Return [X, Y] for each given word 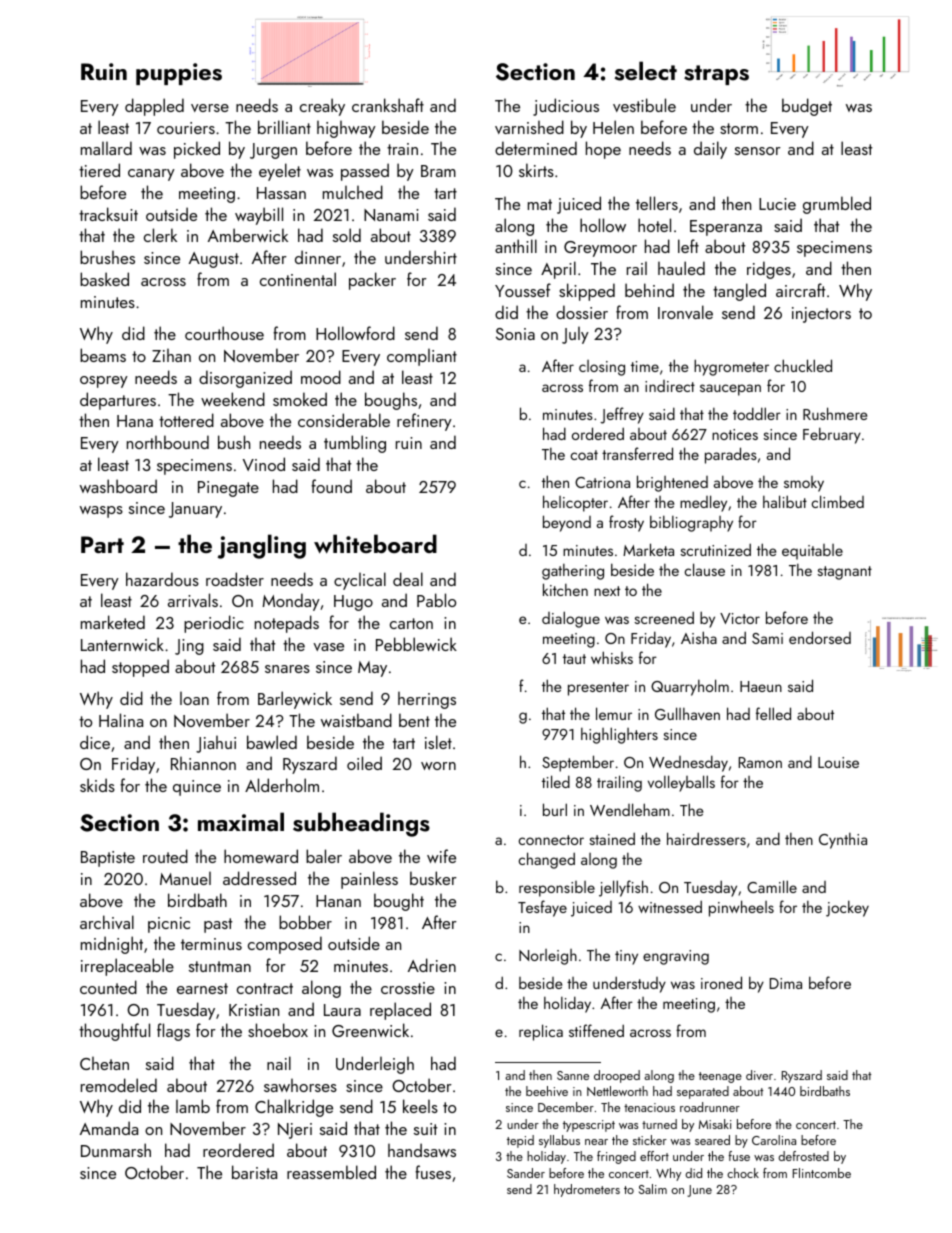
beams [103, 355]
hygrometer [731, 367]
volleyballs [681, 783]
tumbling [355, 444]
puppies [179, 74]
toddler [757, 413]
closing [602, 368]
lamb [193, 1106]
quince [197, 788]
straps [716, 75]
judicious [566, 107]
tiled [556, 781]
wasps [101, 512]
